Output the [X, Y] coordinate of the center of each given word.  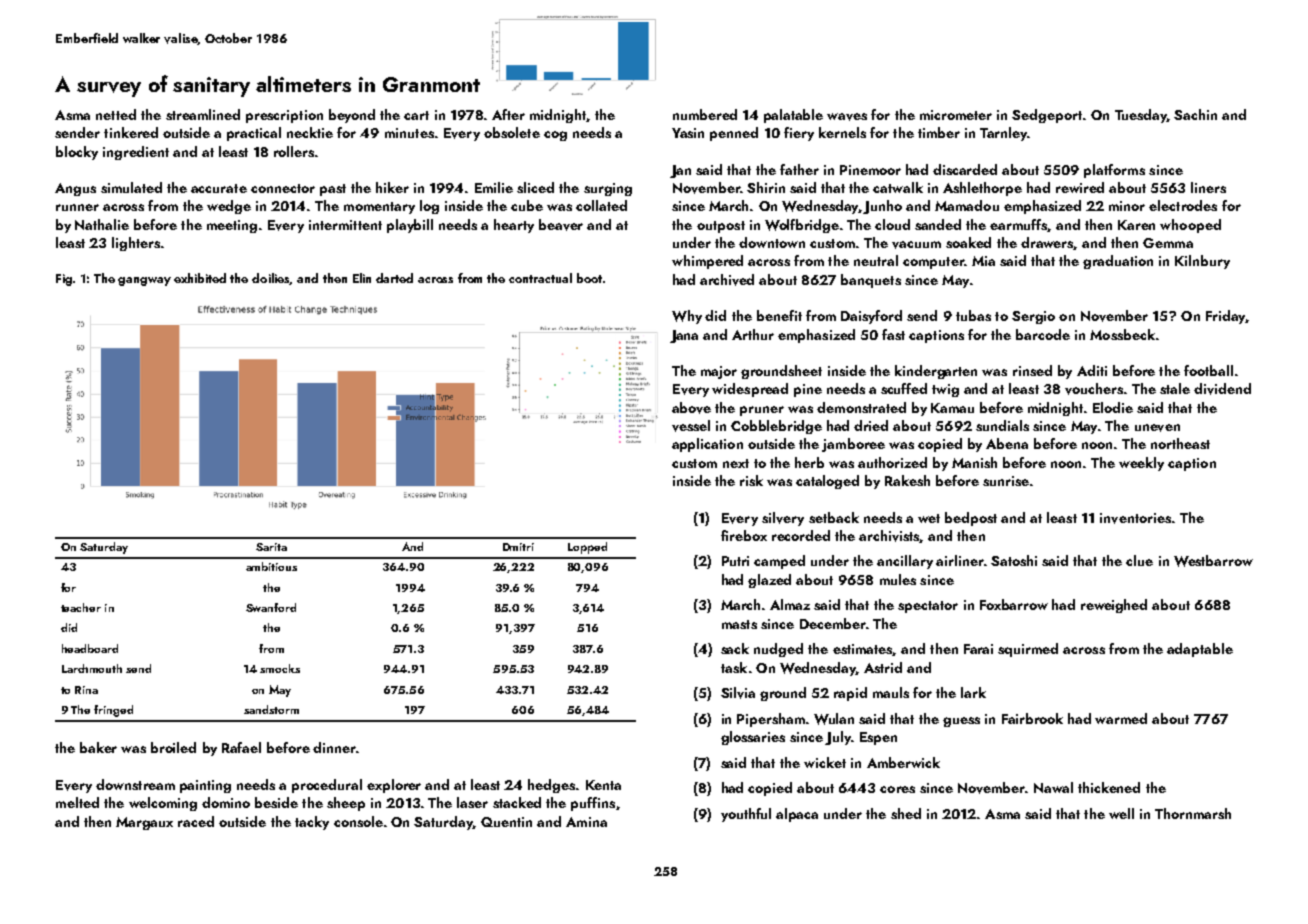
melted [77, 802]
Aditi [1092, 370]
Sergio [1033, 317]
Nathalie [102, 224]
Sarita [271, 547]
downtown [772, 242]
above [691, 408]
